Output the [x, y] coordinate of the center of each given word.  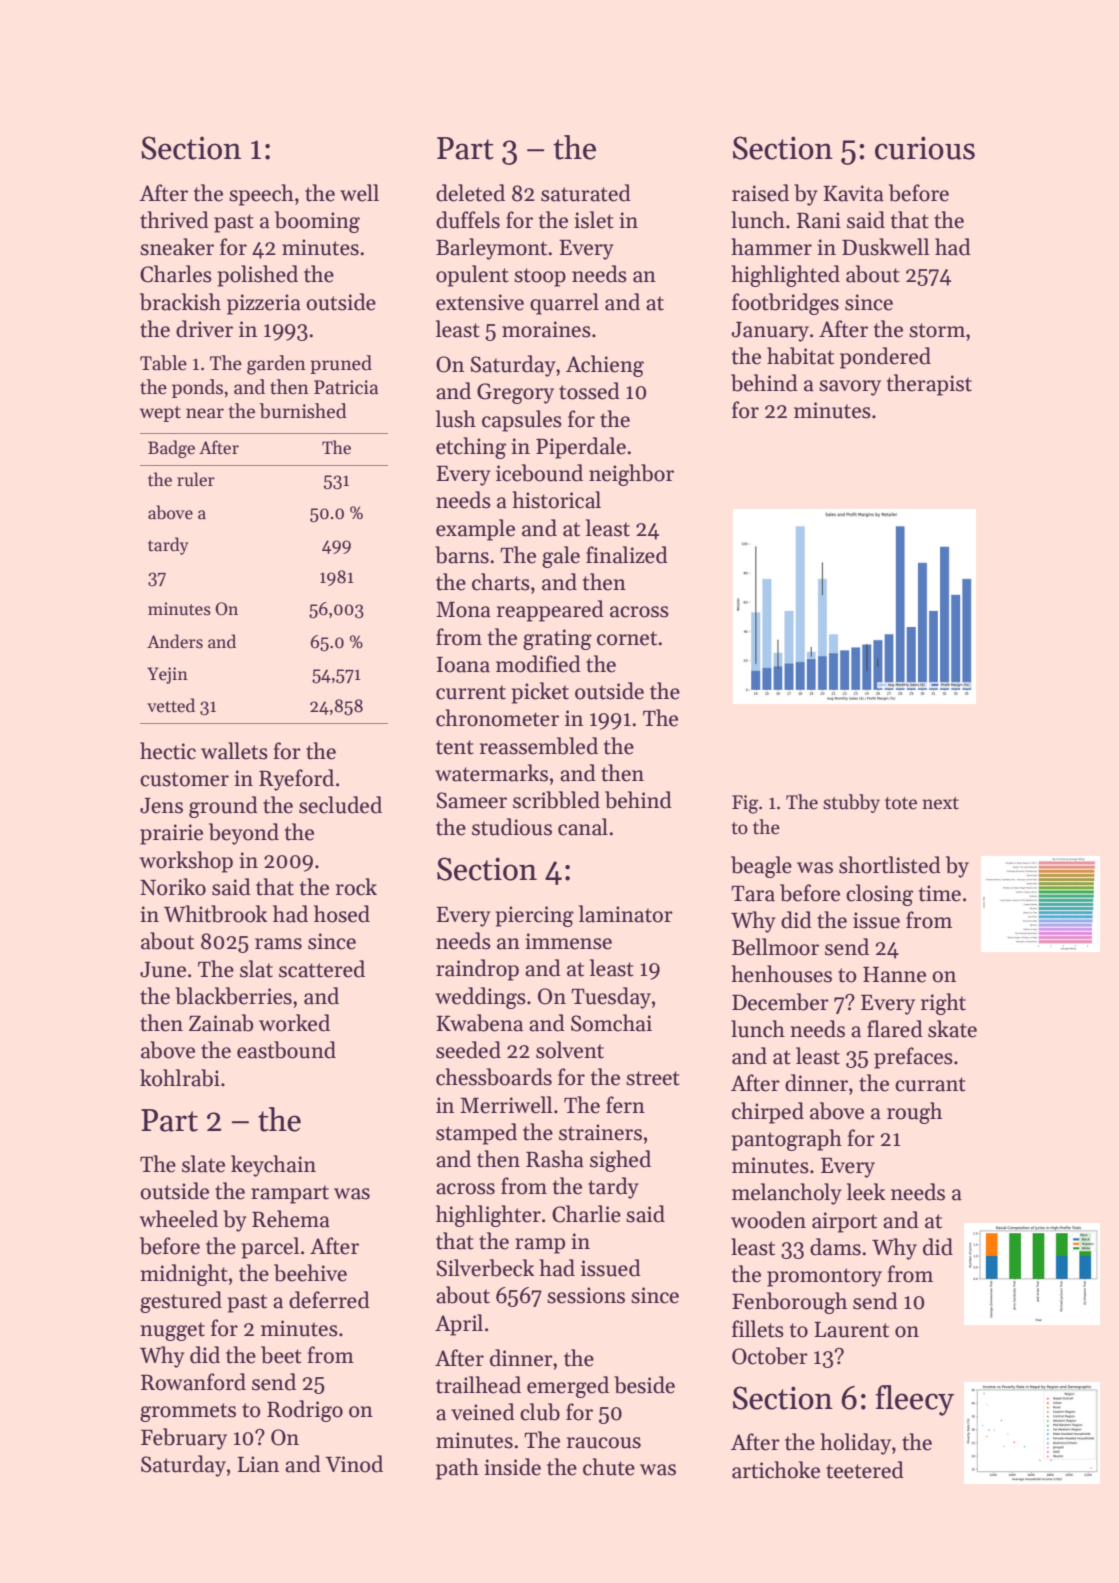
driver [204, 329]
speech [261, 195]
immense [569, 941]
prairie [171, 834]
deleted [470, 193]
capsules [522, 421]
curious [925, 148]
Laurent [851, 1330]
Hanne [894, 975]
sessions [586, 1295]
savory [850, 388]
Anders [175, 641]
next [940, 803]
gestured [181, 1302]
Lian [258, 1464]
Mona [463, 610]
